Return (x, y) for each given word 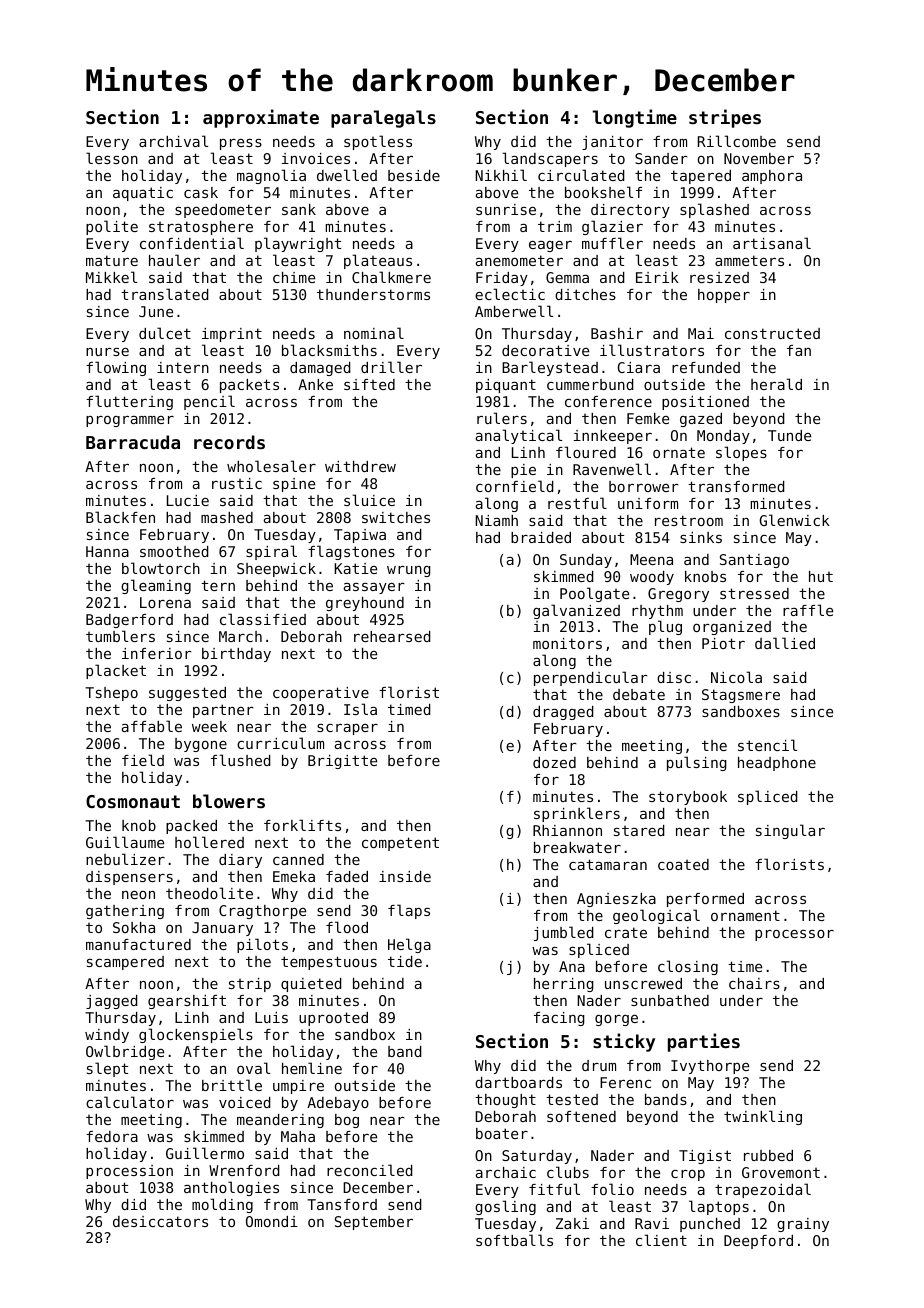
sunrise (506, 209)
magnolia (271, 176)
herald (776, 384)
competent (400, 844)
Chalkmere (391, 277)
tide (405, 961)
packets (249, 386)
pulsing (697, 763)
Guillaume (125, 842)
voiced (245, 1102)
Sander (661, 158)
